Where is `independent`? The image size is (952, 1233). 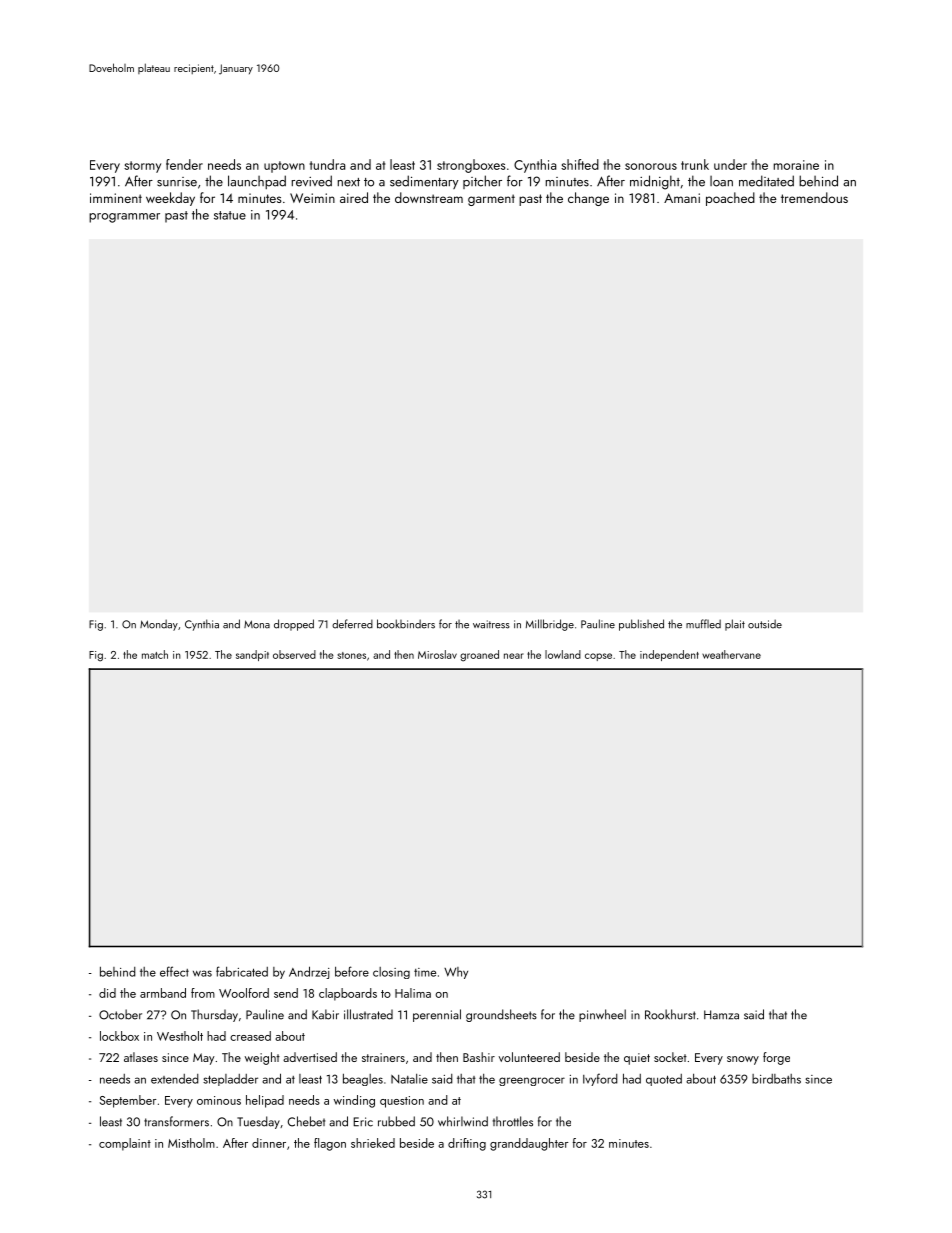 independent is located at coordinates (669, 655).
